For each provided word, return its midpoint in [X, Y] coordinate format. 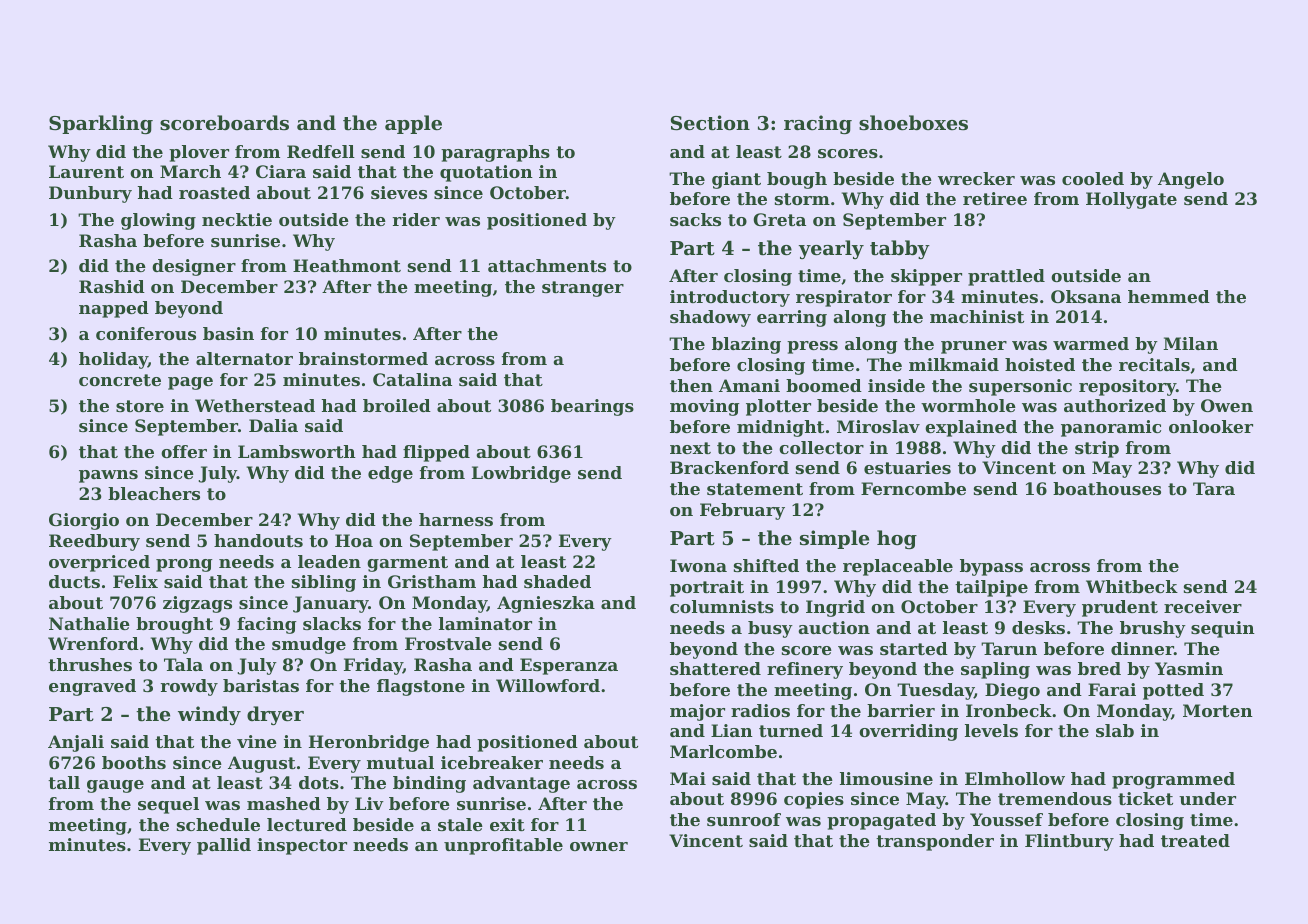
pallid [224, 846]
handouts [258, 540]
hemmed [1169, 296]
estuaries [907, 467]
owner [599, 846]
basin [228, 333]
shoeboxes [913, 123]
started [914, 648]
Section [710, 123]
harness [456, 519]
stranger [583, 289]
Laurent [86, 171]
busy [770, 629]
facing [267, 625]
